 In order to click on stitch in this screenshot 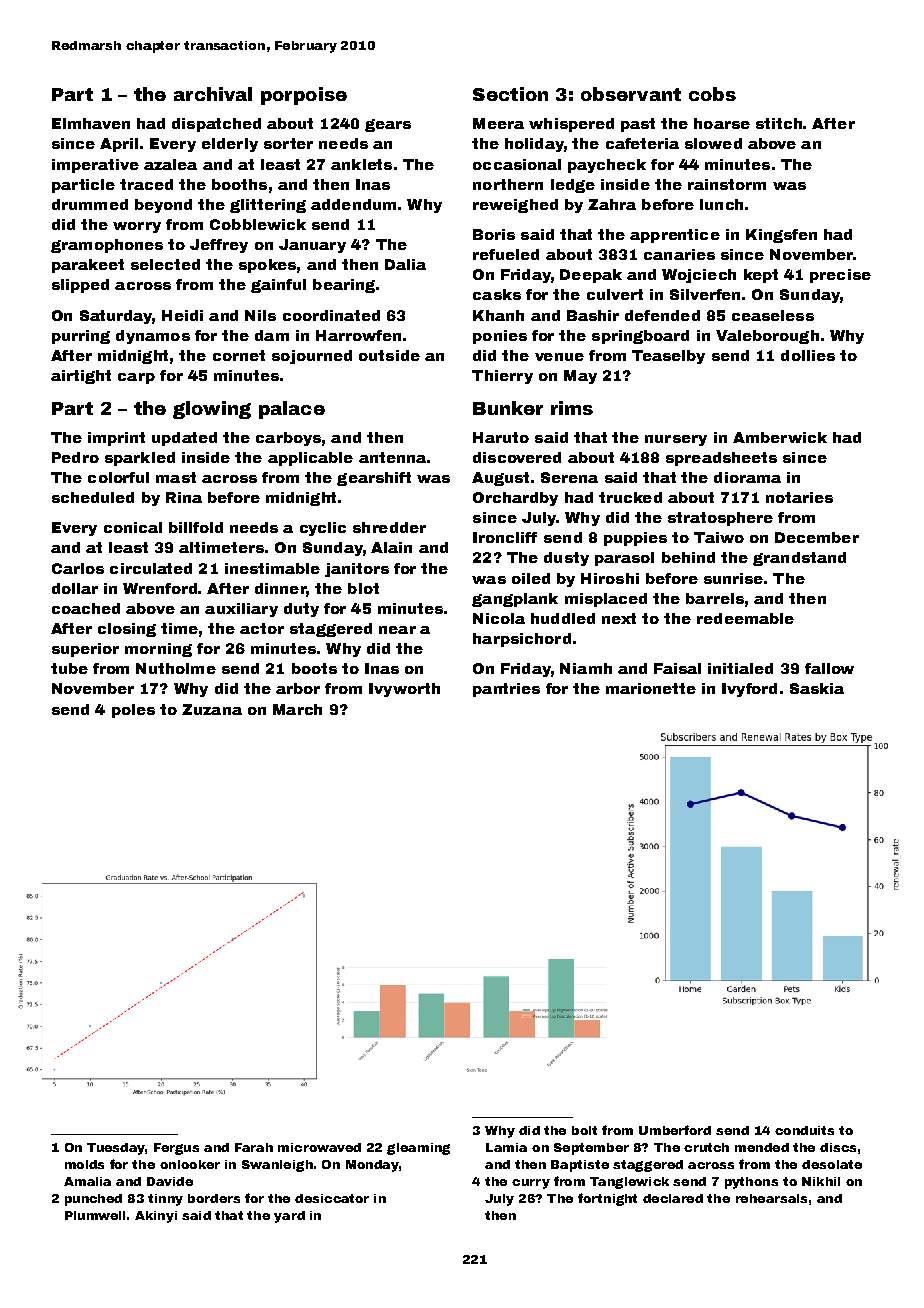, I will do `click(779, 123)`.
